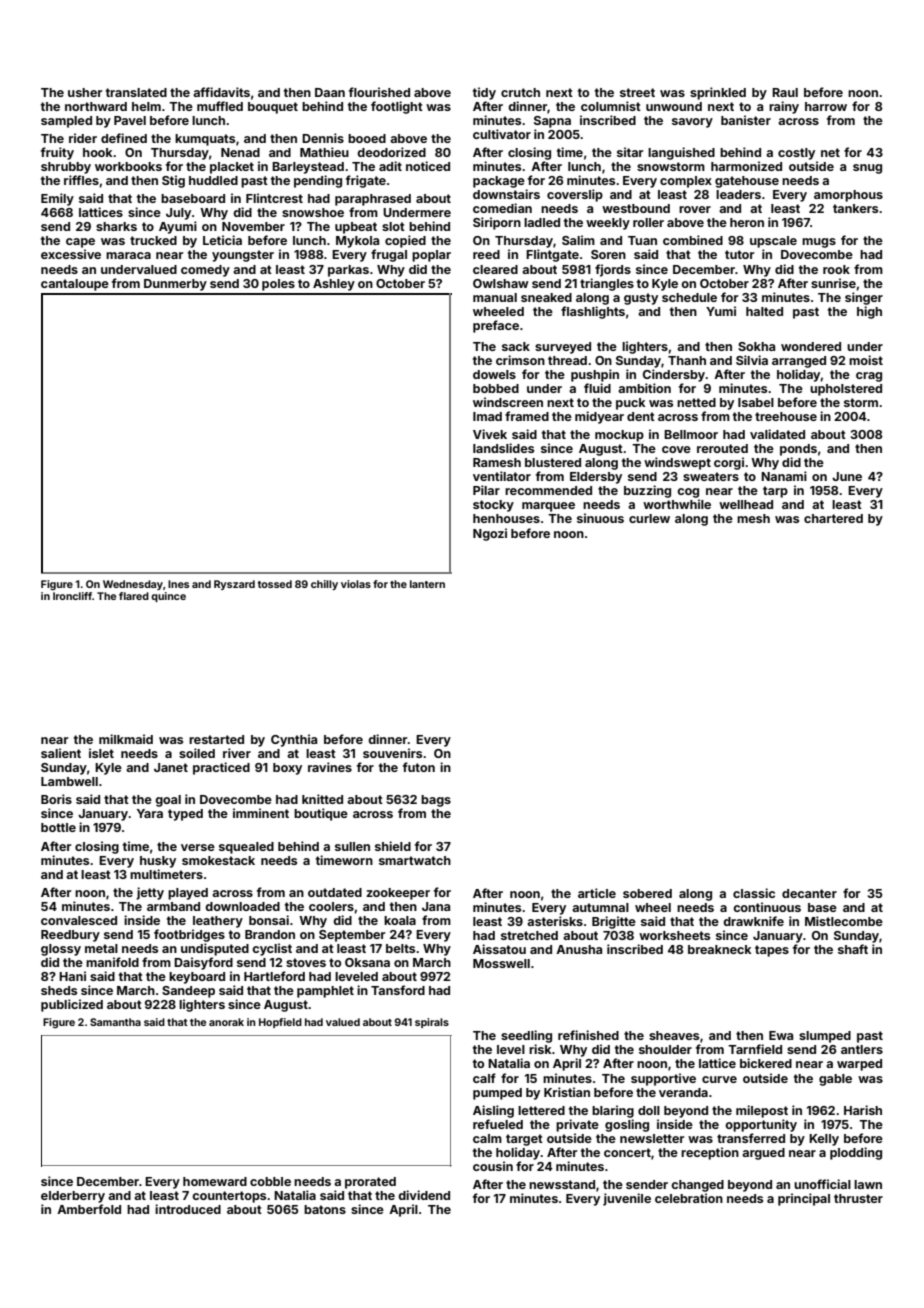 The height and width of the screenshot is (1308, 924). I want to click on mugs, so click(819, 243).
